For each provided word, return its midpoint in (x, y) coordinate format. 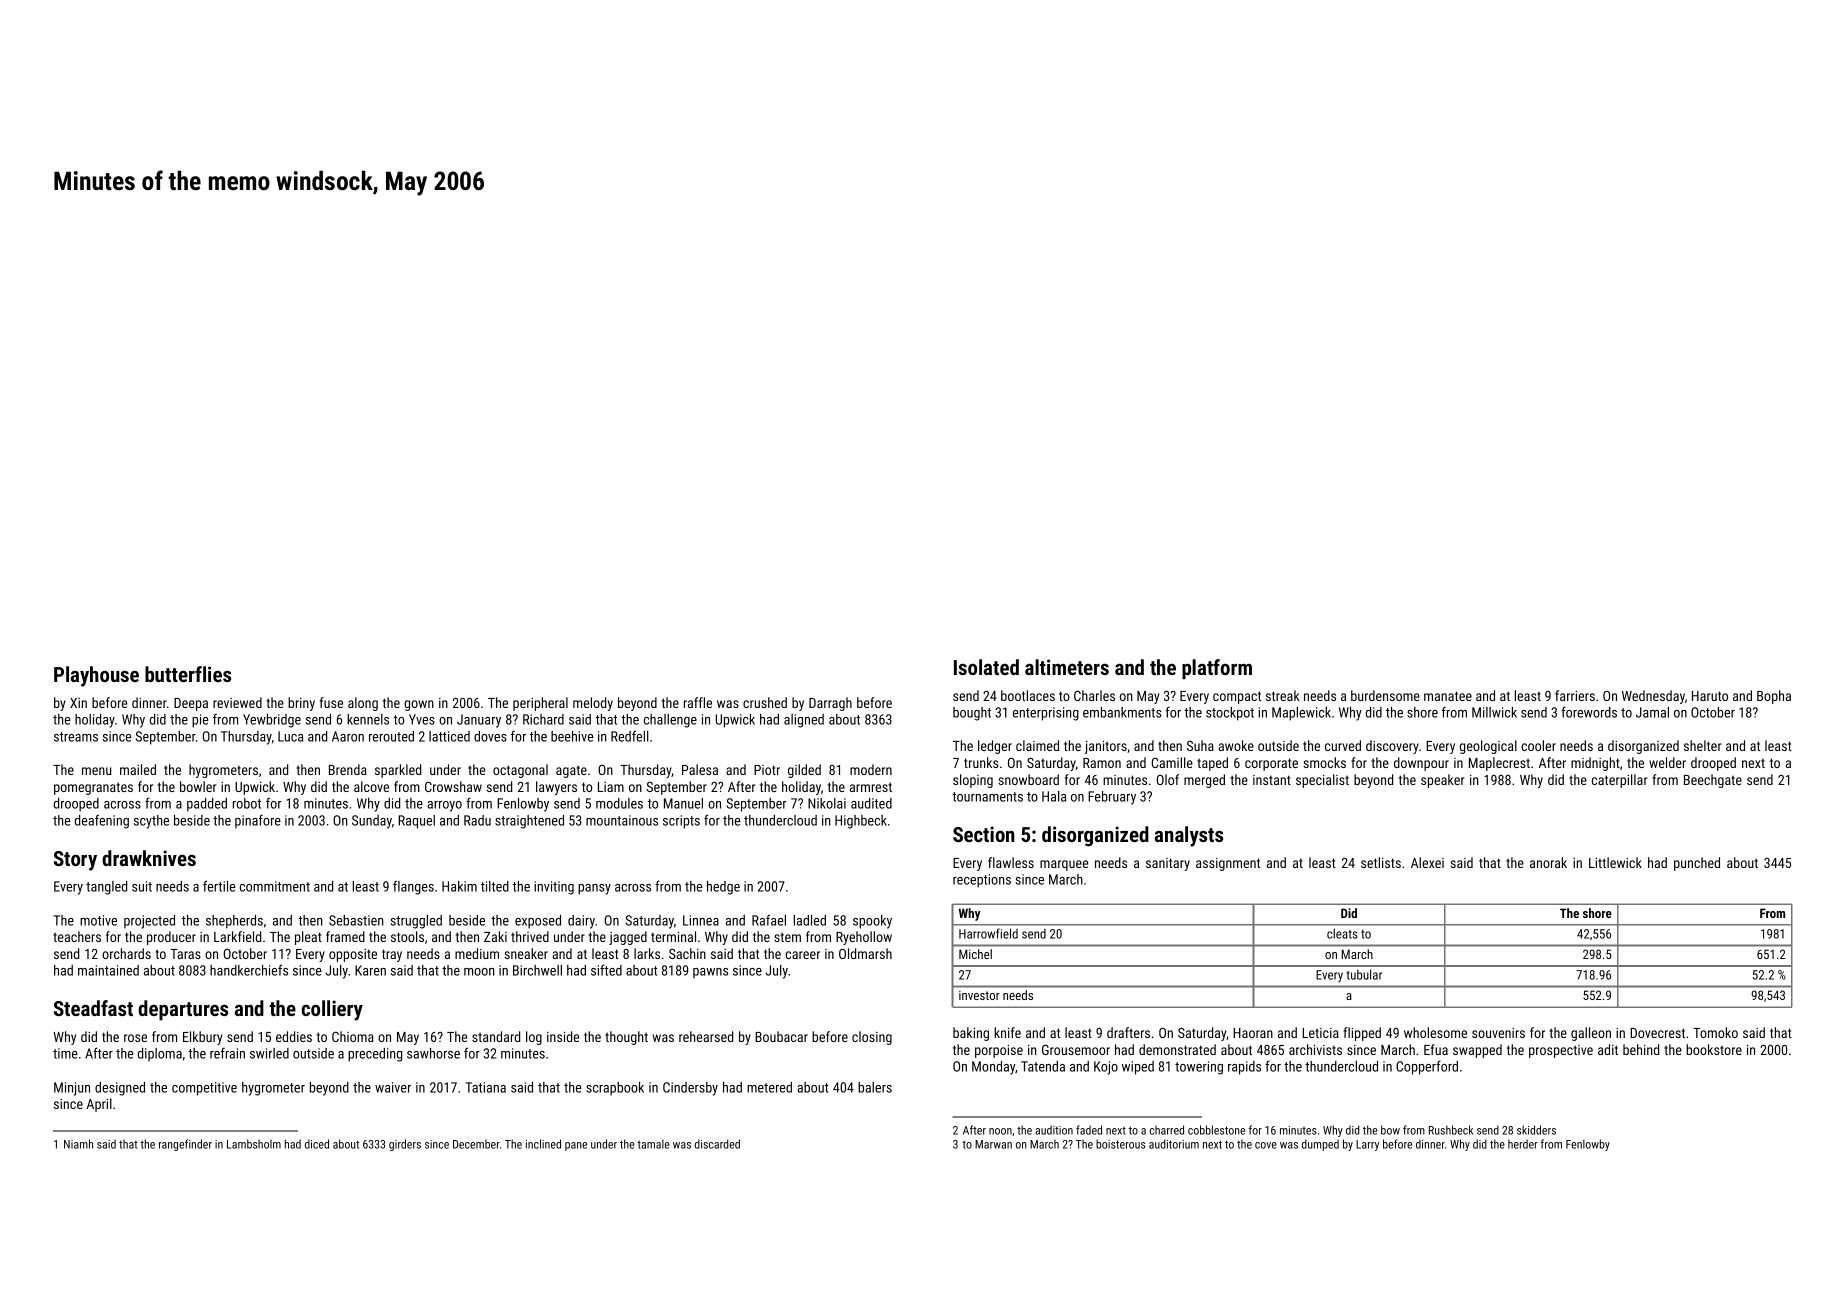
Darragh (830, 704)
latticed (449, 736)
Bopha (1774, 697)
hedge (723, 888)
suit (142, 886)
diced (317, 1144)
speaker (1443, 781)
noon (1000, 1131)
